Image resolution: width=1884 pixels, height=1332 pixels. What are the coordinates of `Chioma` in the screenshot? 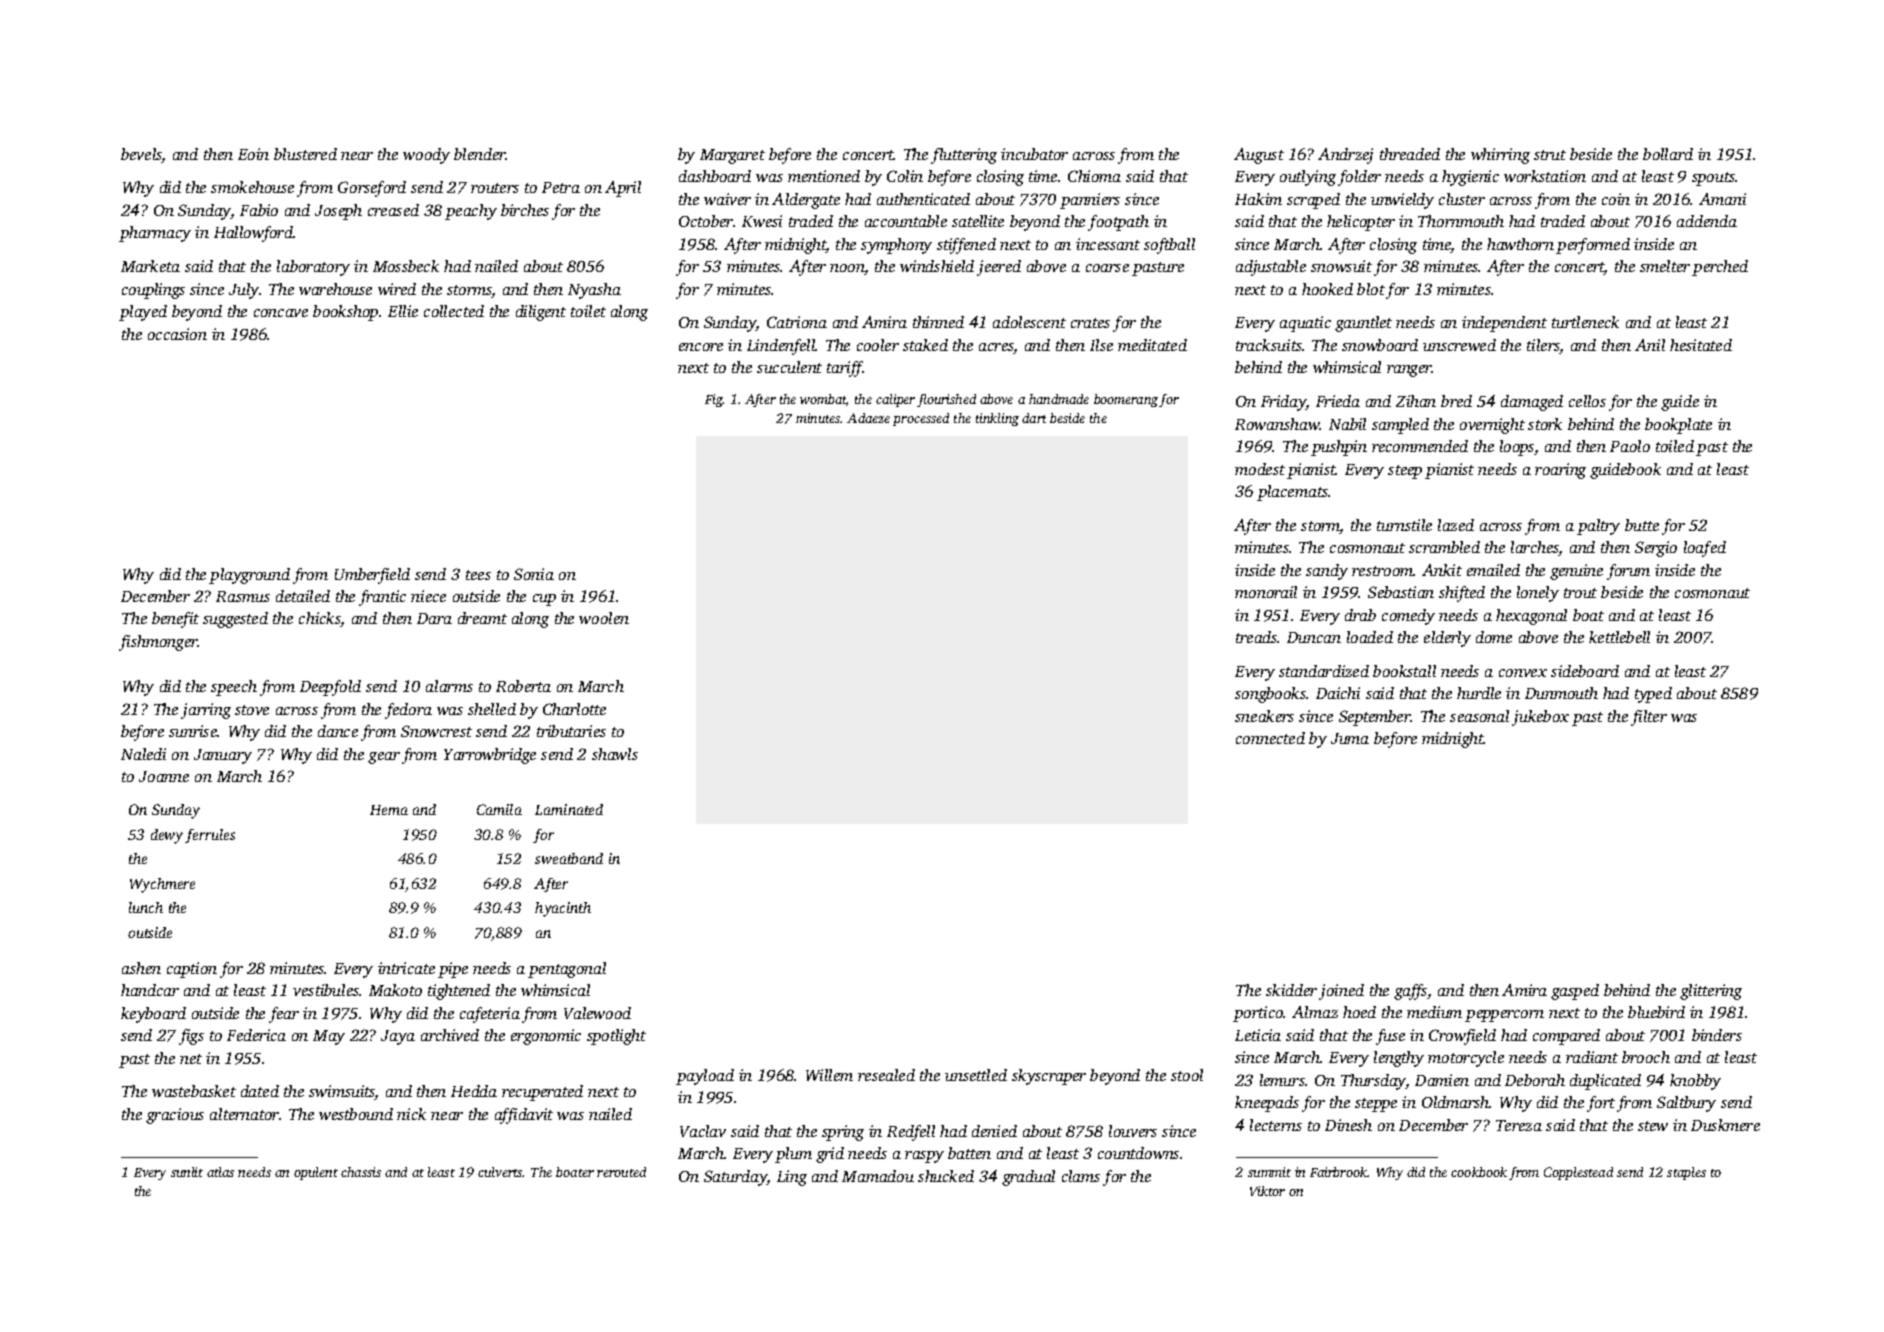 It's located at (1094, 176).
